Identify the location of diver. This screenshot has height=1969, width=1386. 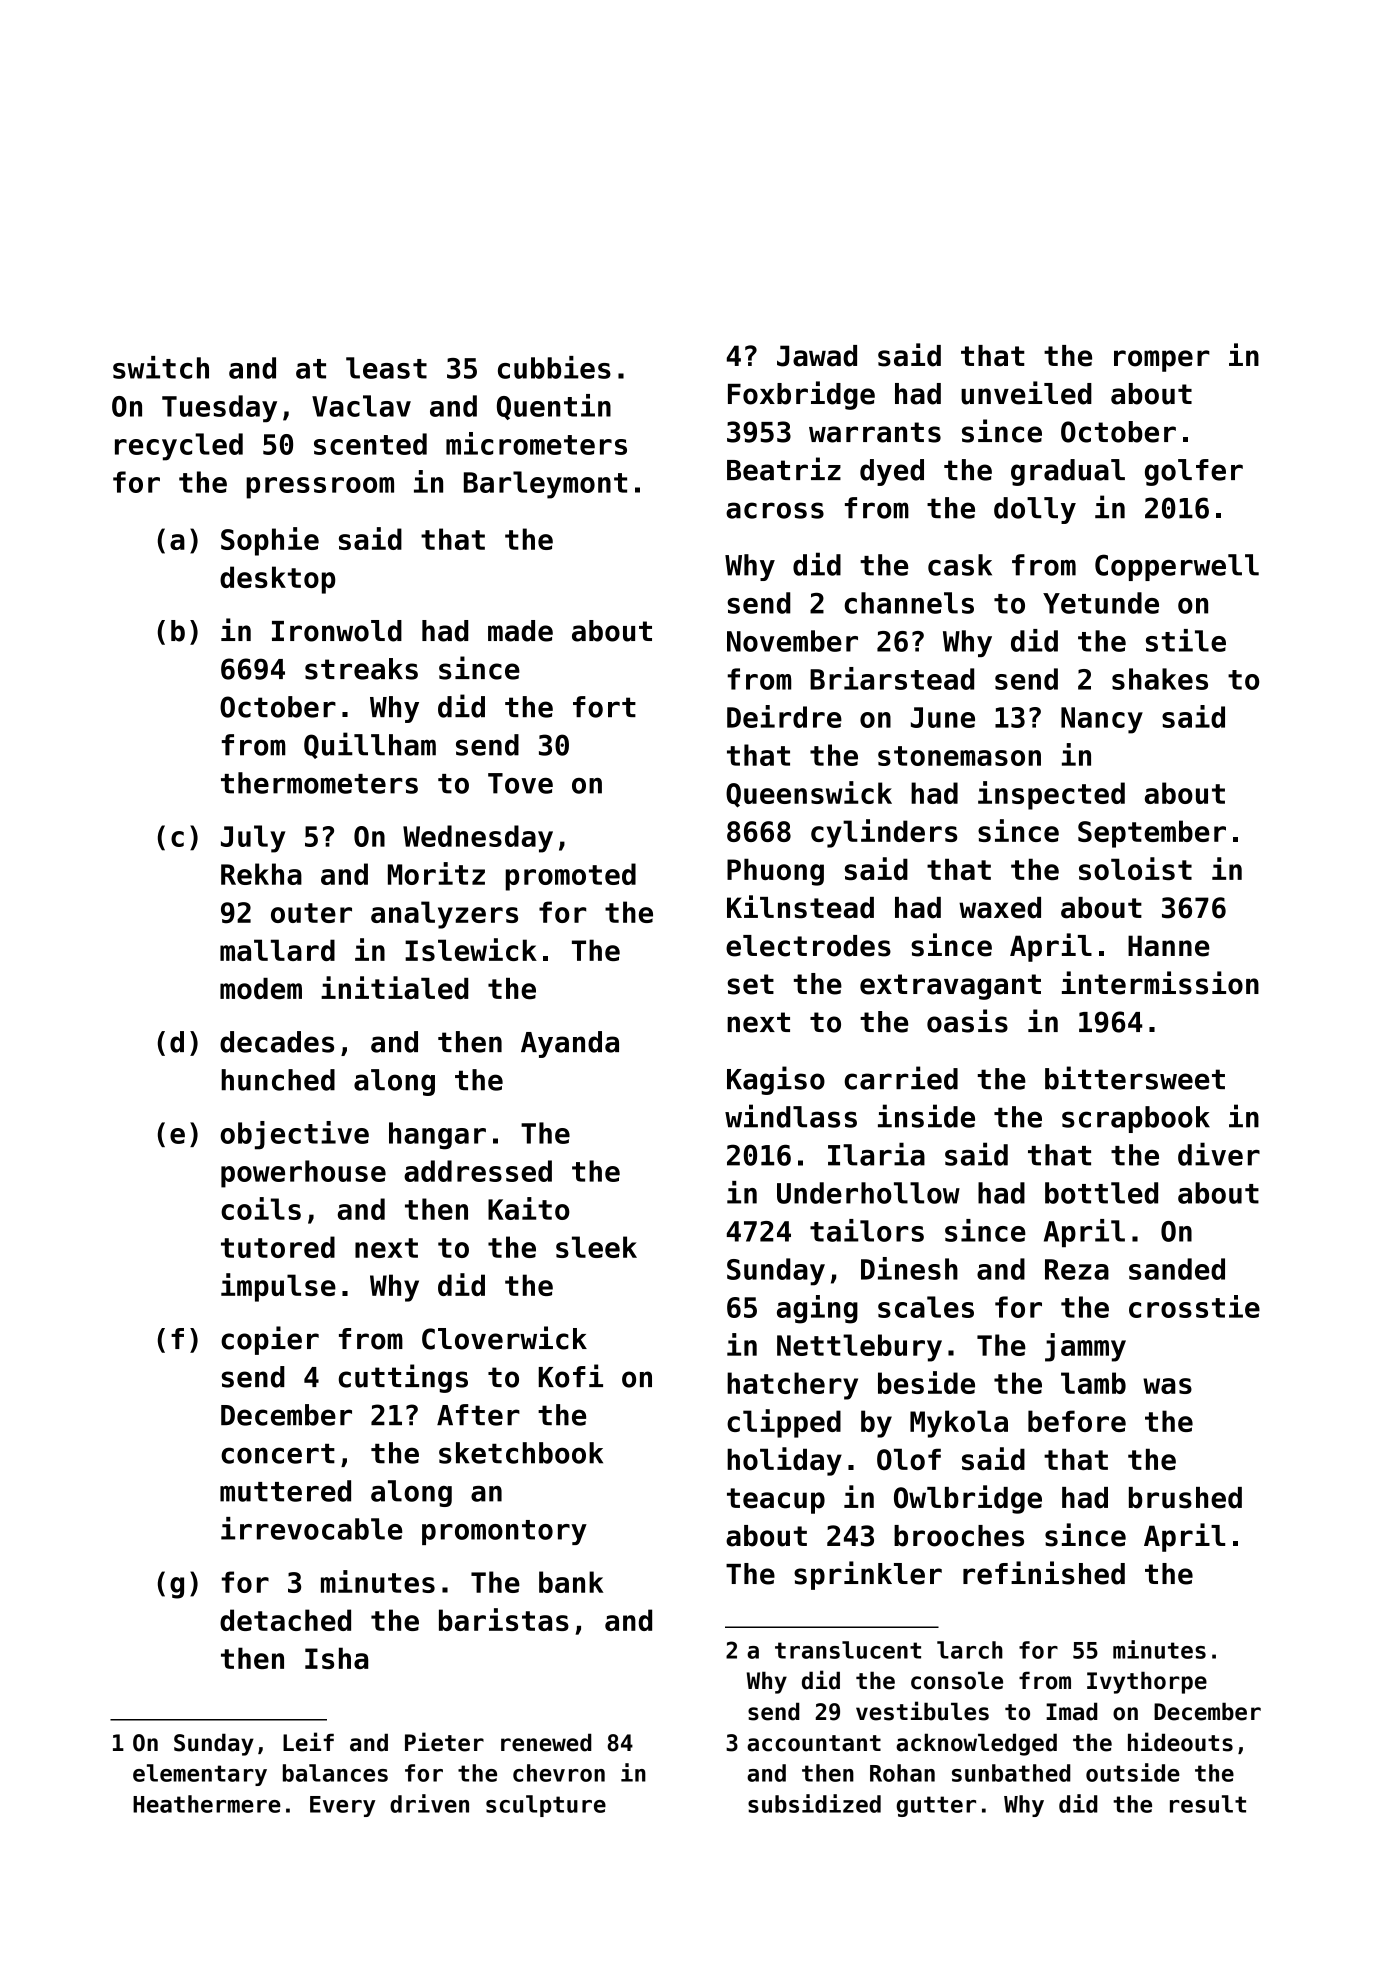
(1219, 1154).
